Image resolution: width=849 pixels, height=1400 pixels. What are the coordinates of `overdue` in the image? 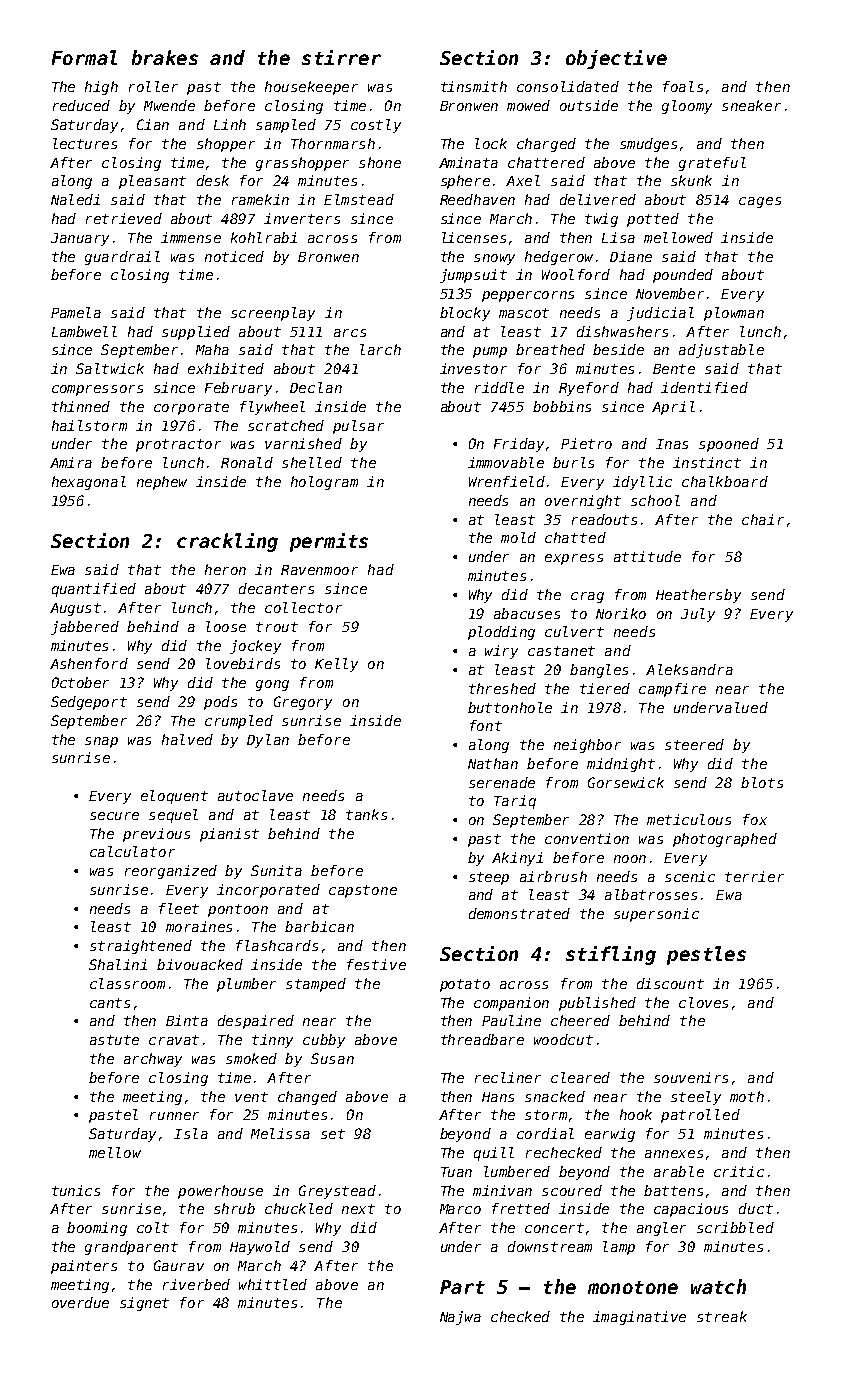 It's located at (80, 1302).
